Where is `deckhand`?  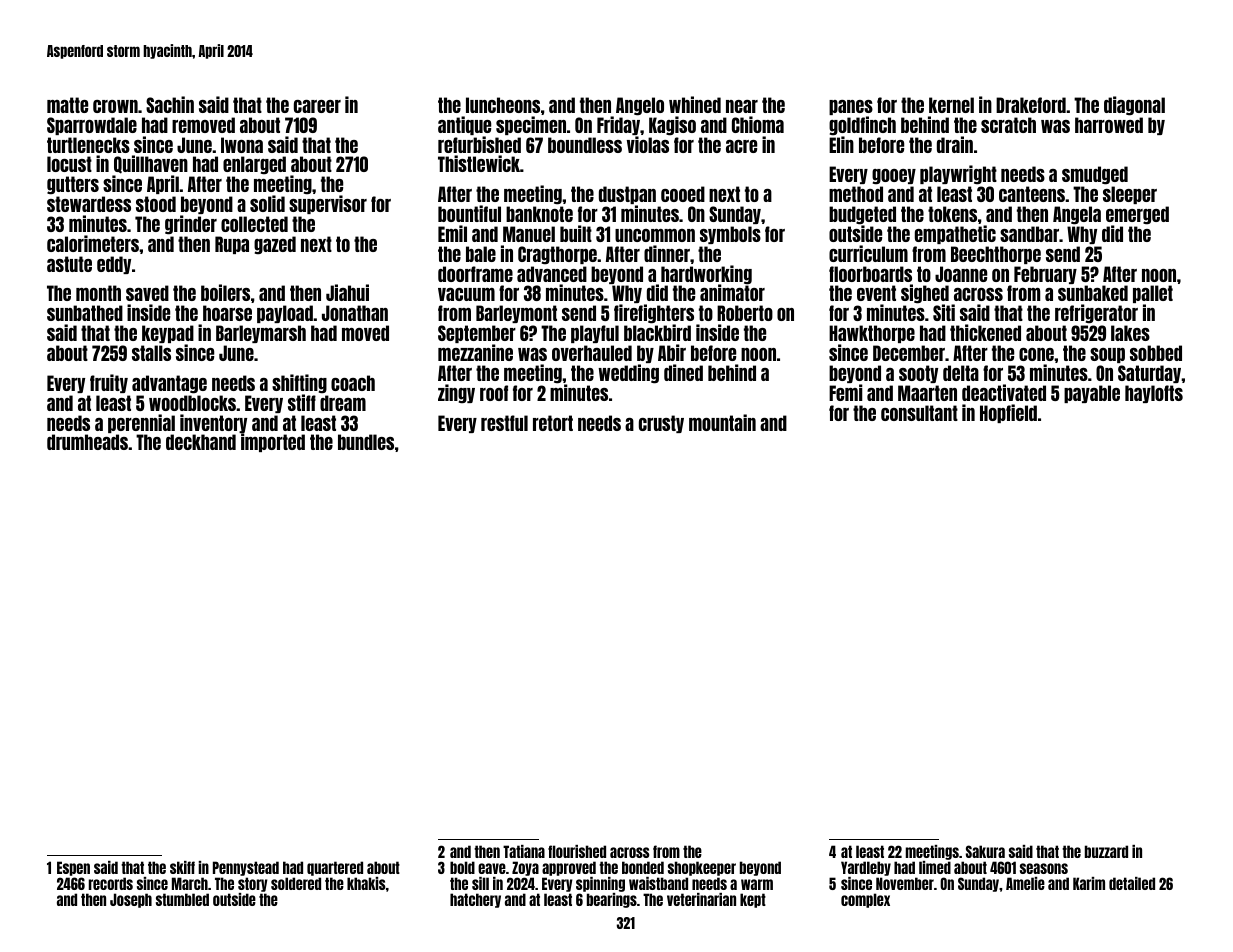
deckhand is located at coordinates (201, 442).
